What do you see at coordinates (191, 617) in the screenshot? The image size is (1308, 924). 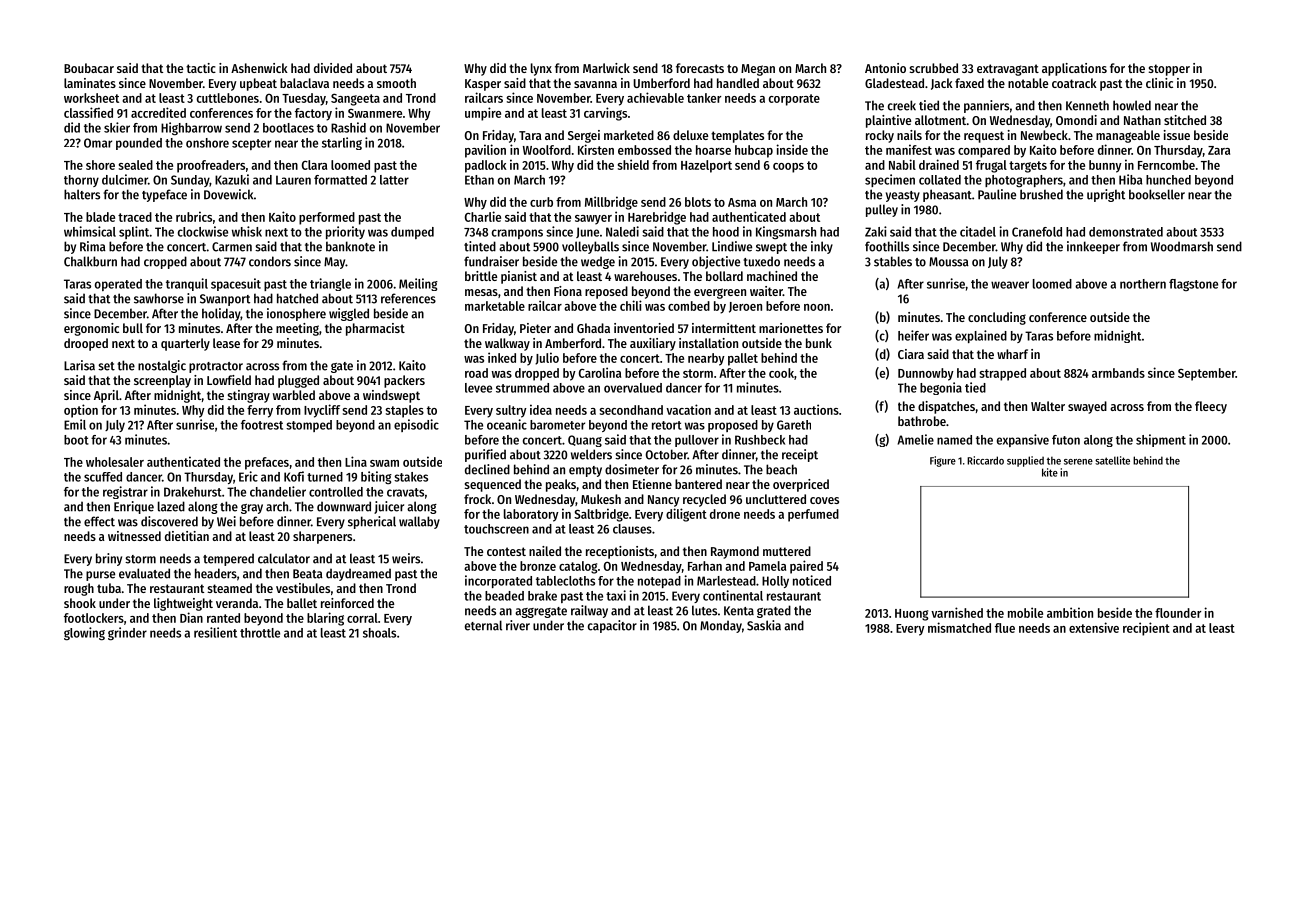 I see `Dian` at bounding box center [191, 617].
